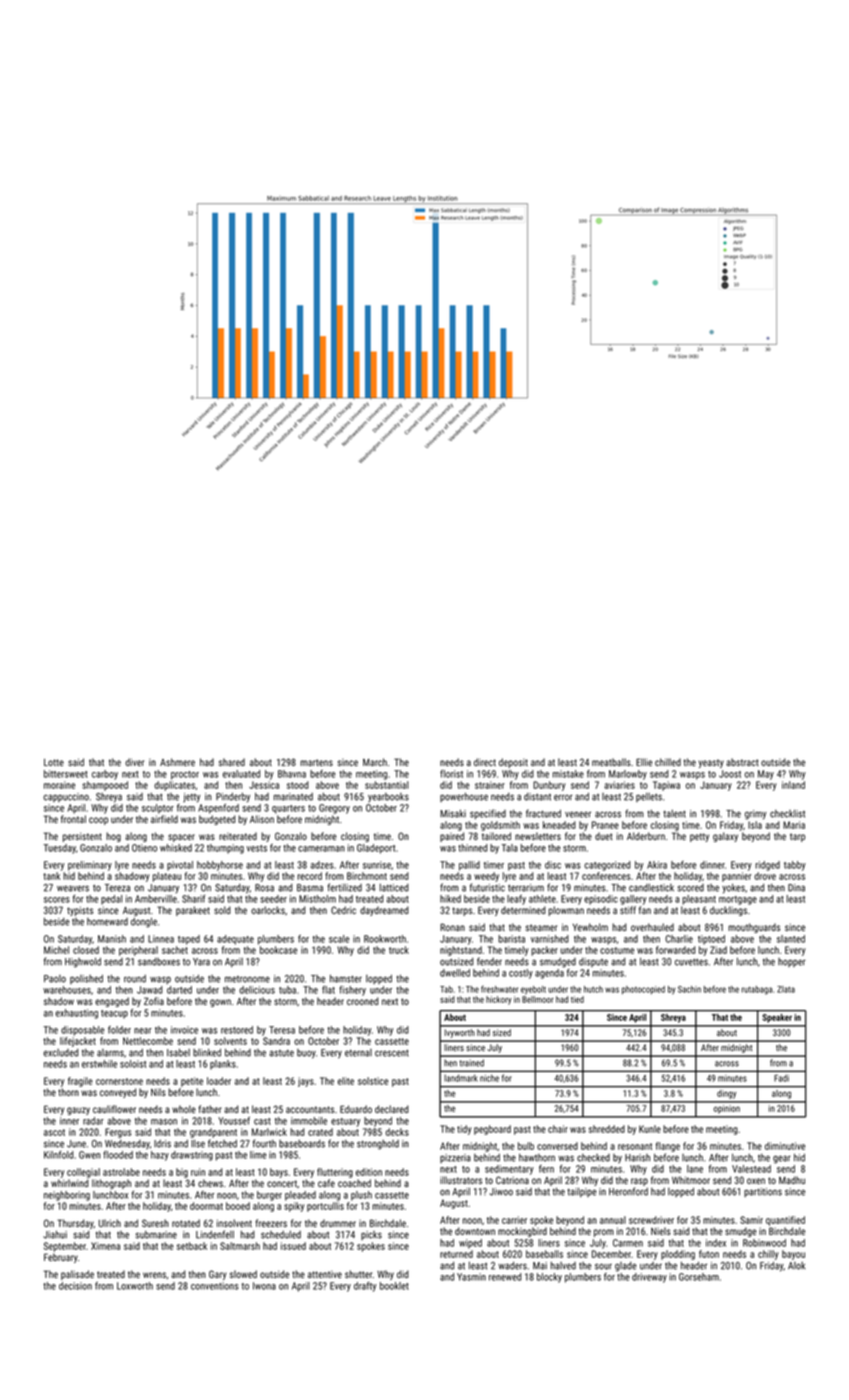 The width and height of the page is (849, 1400). Describe the element at coordinates (365, 1287) in the page. I see `drafty` at that location.
